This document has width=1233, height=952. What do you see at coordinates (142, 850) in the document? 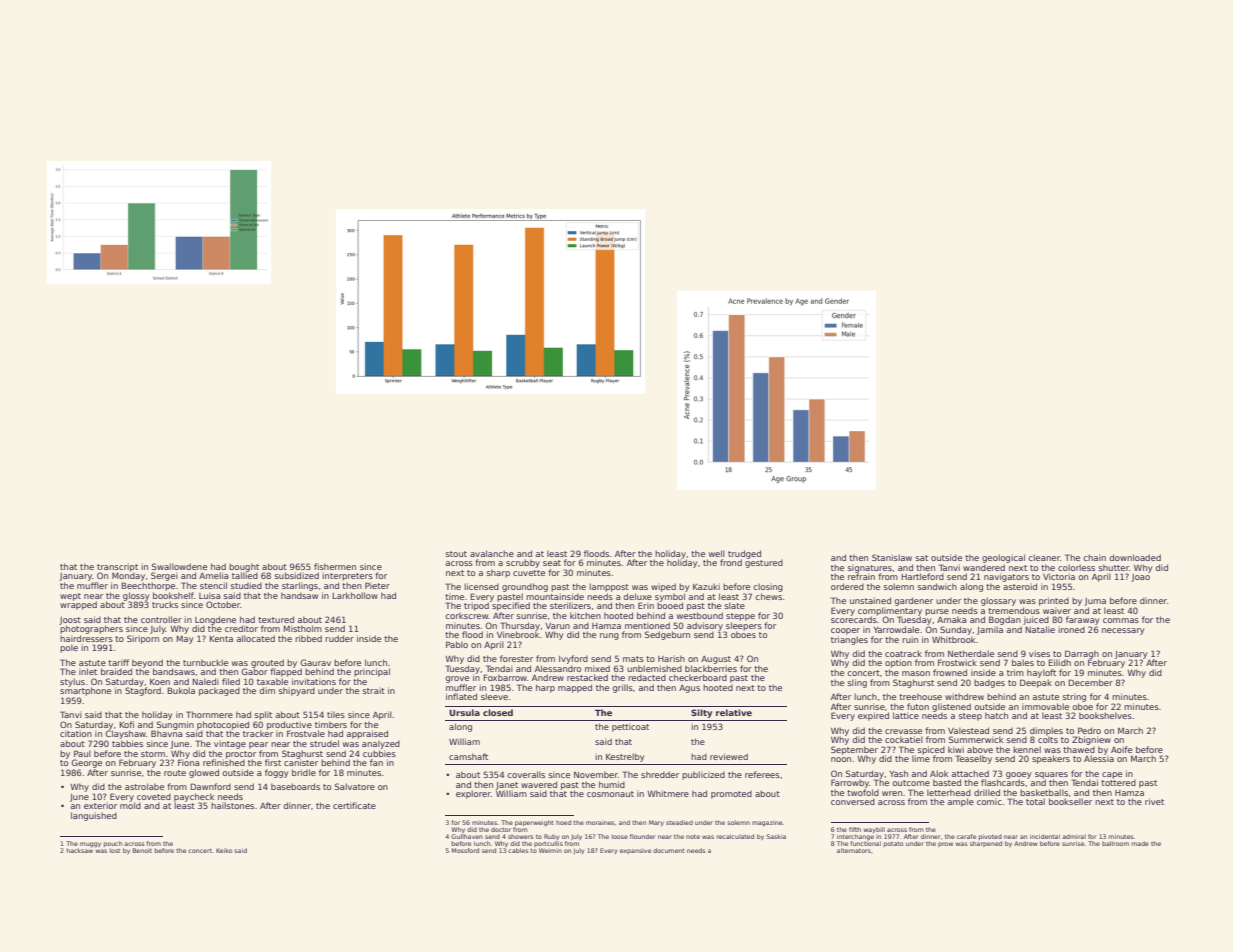
I see `Benoit` at bounding box center [142, 850].
